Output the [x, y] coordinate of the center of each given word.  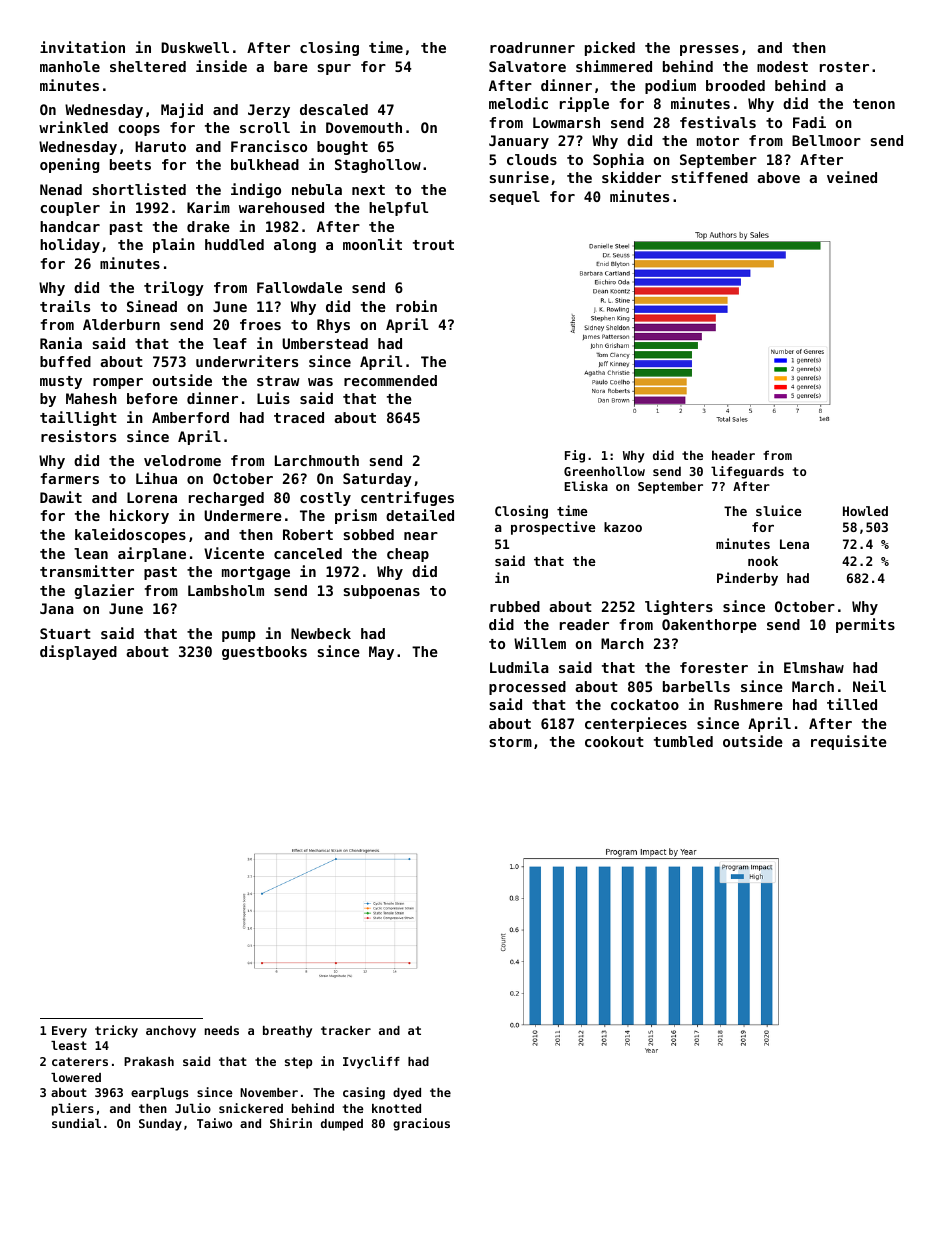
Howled [865, 511]
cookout [614, 741]
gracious [421, 1124]
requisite [849, 742]
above [778, 177]
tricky [116, 1031]
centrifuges [407, 498]
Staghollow [378, 166]
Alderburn [121, 324]
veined [852, 177]
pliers [73, 1109]
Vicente [234, 553]
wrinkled [73, 127]
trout [433, 245]
